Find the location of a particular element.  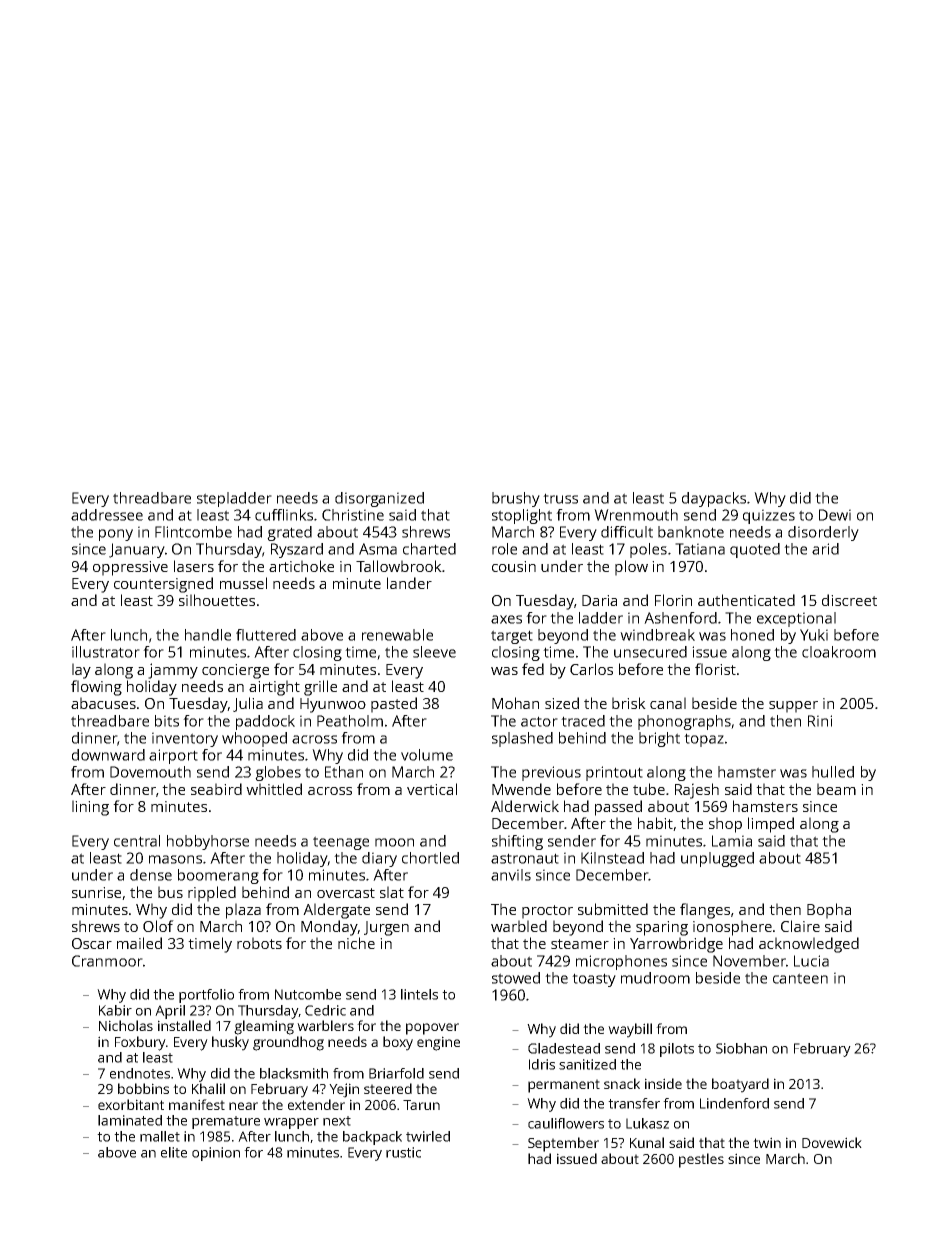

limped is located at coordinates (771, 825).
